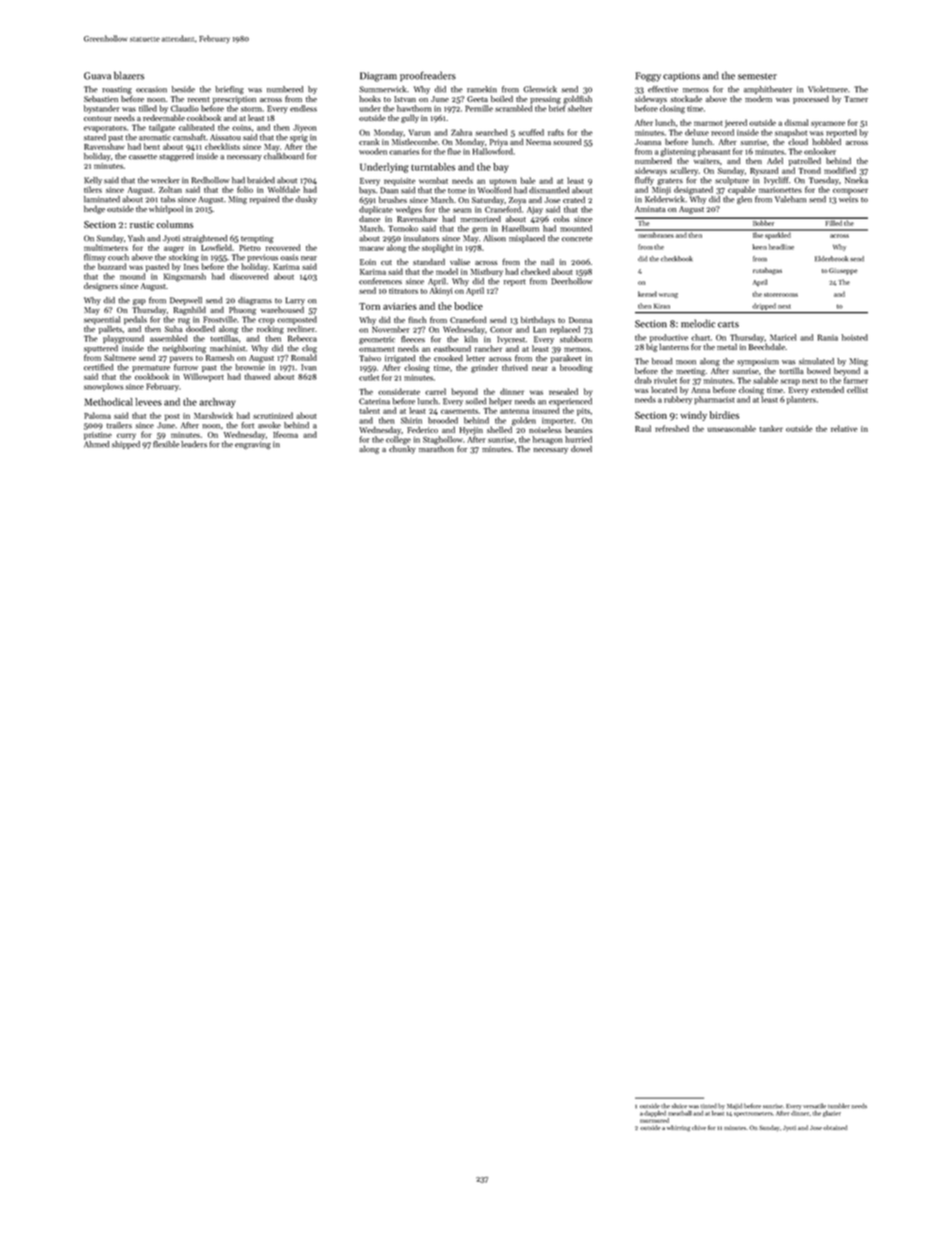 This document has height=1233, width=952. Describe the element at coordinates (844, 428) in the document. I see `relative` at that location.
